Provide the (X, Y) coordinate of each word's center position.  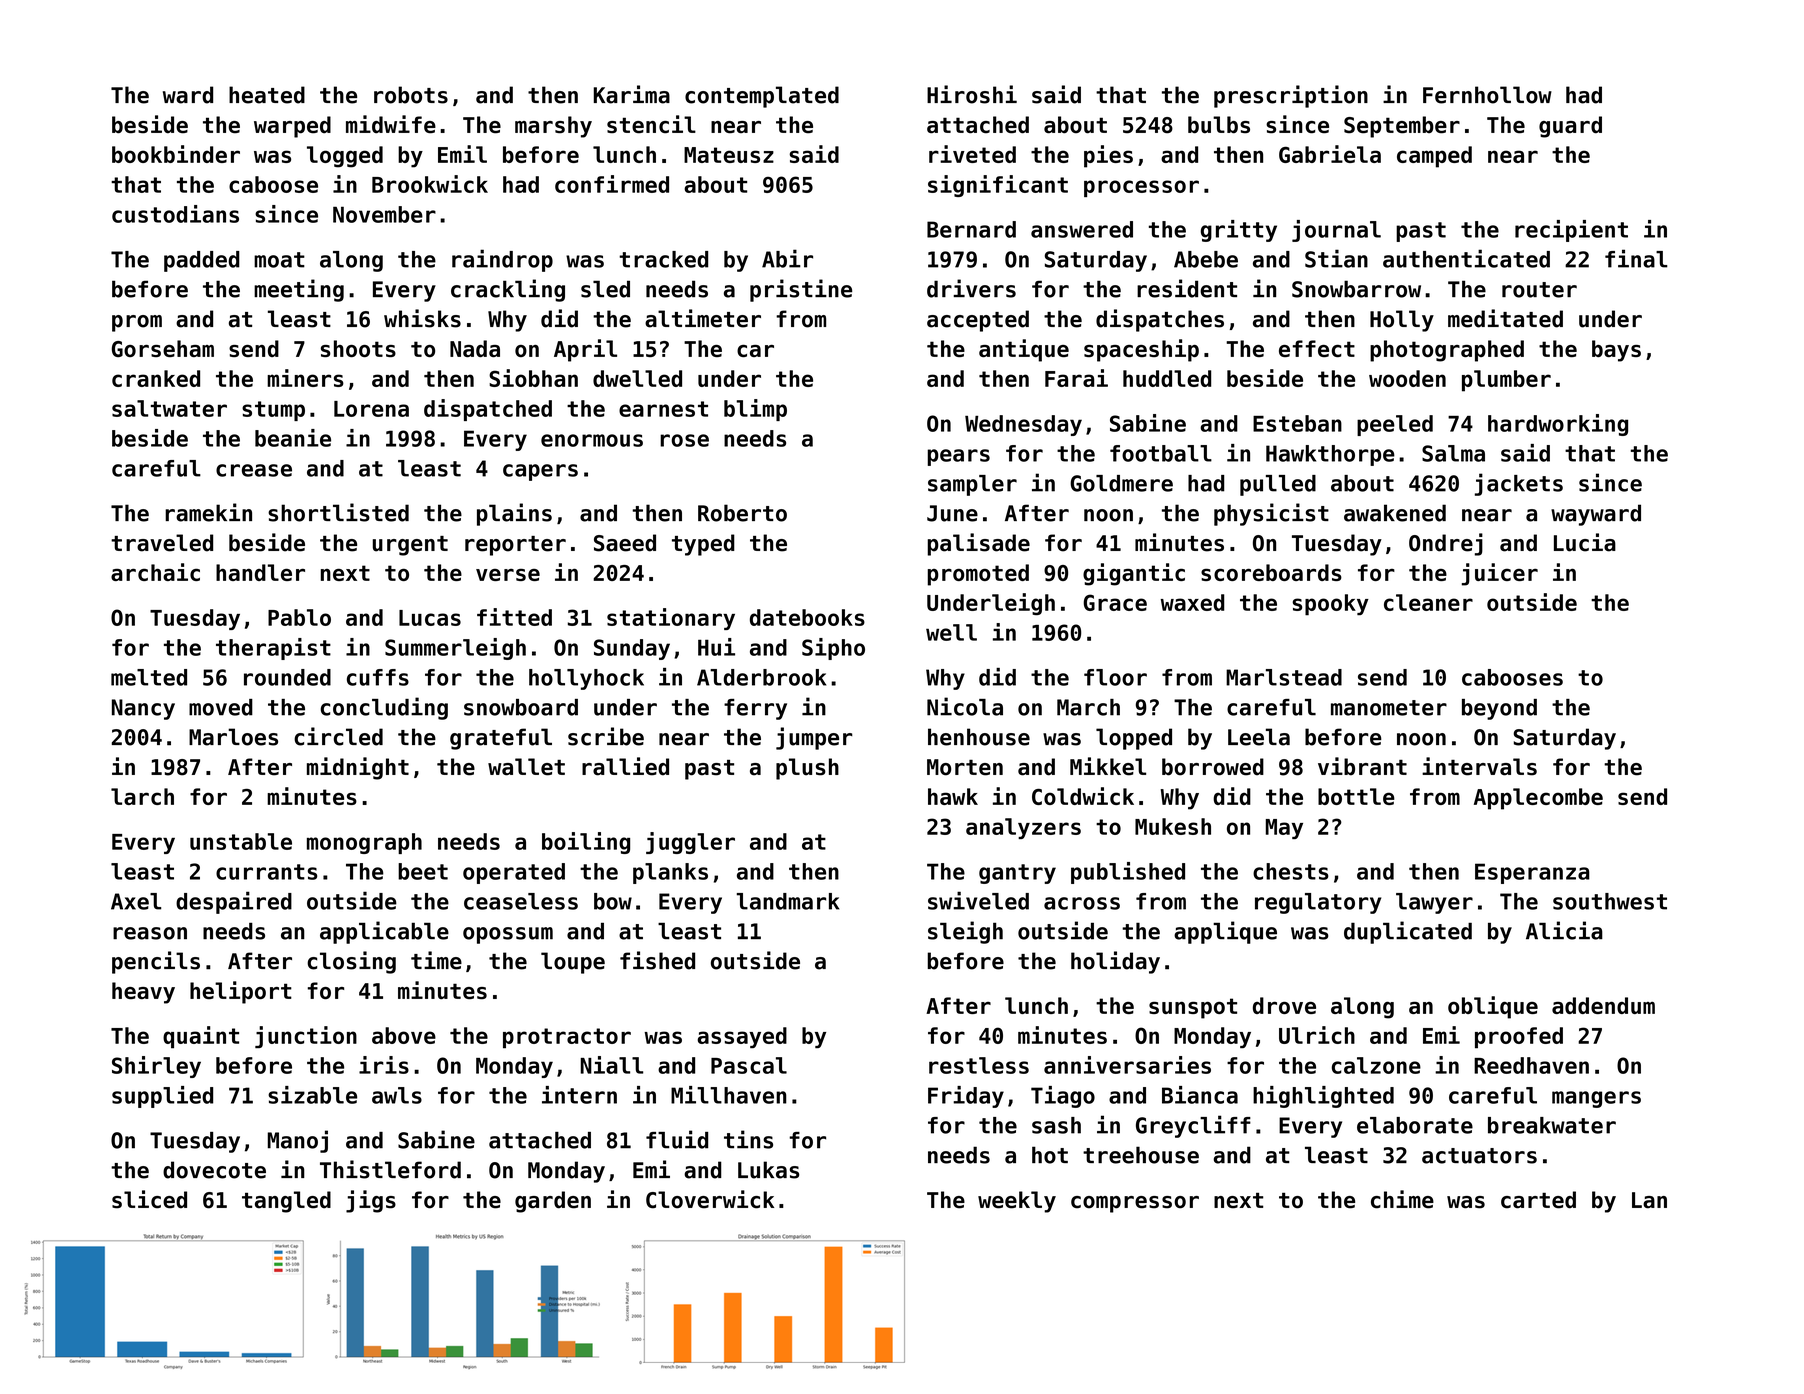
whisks (422, 318)
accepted (978, 321)
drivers (971, 288)
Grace (1115, 602)
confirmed (612, 184)
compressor (1135, 1204)
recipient (1571, 231)
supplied (162, 1097)
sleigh (965, 932)
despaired (234, 902)
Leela (1259, 737)
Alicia (1564, 930)
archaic (155, 572)
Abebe (1206, 259)
